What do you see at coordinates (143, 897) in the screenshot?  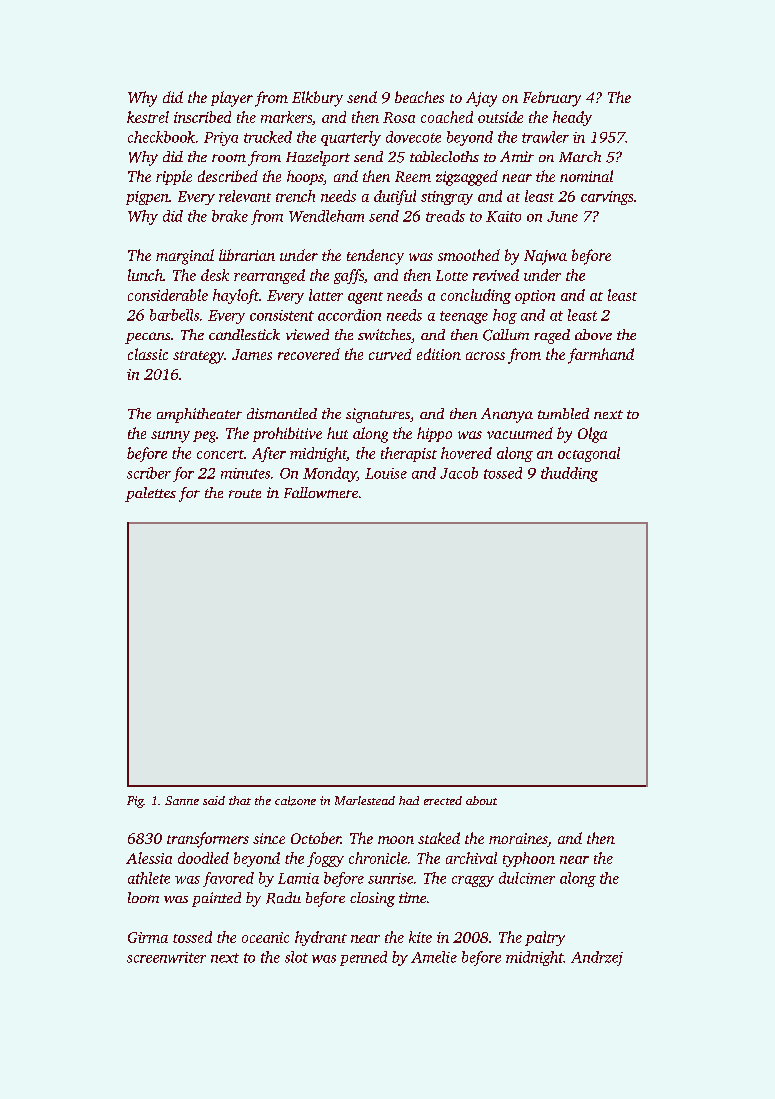 I see `loom` at bounding box center [143, 897].
